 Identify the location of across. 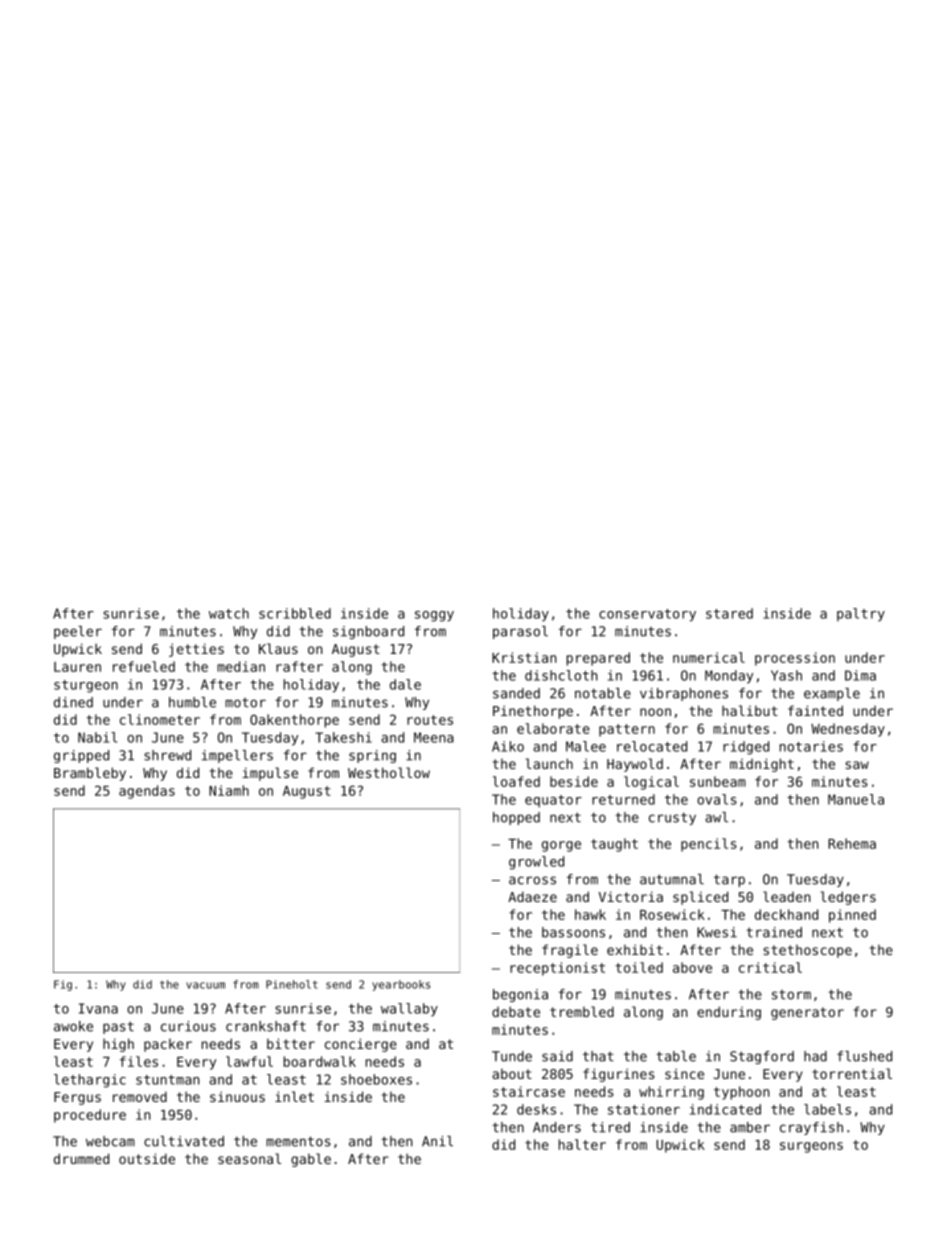
(532, 880).
